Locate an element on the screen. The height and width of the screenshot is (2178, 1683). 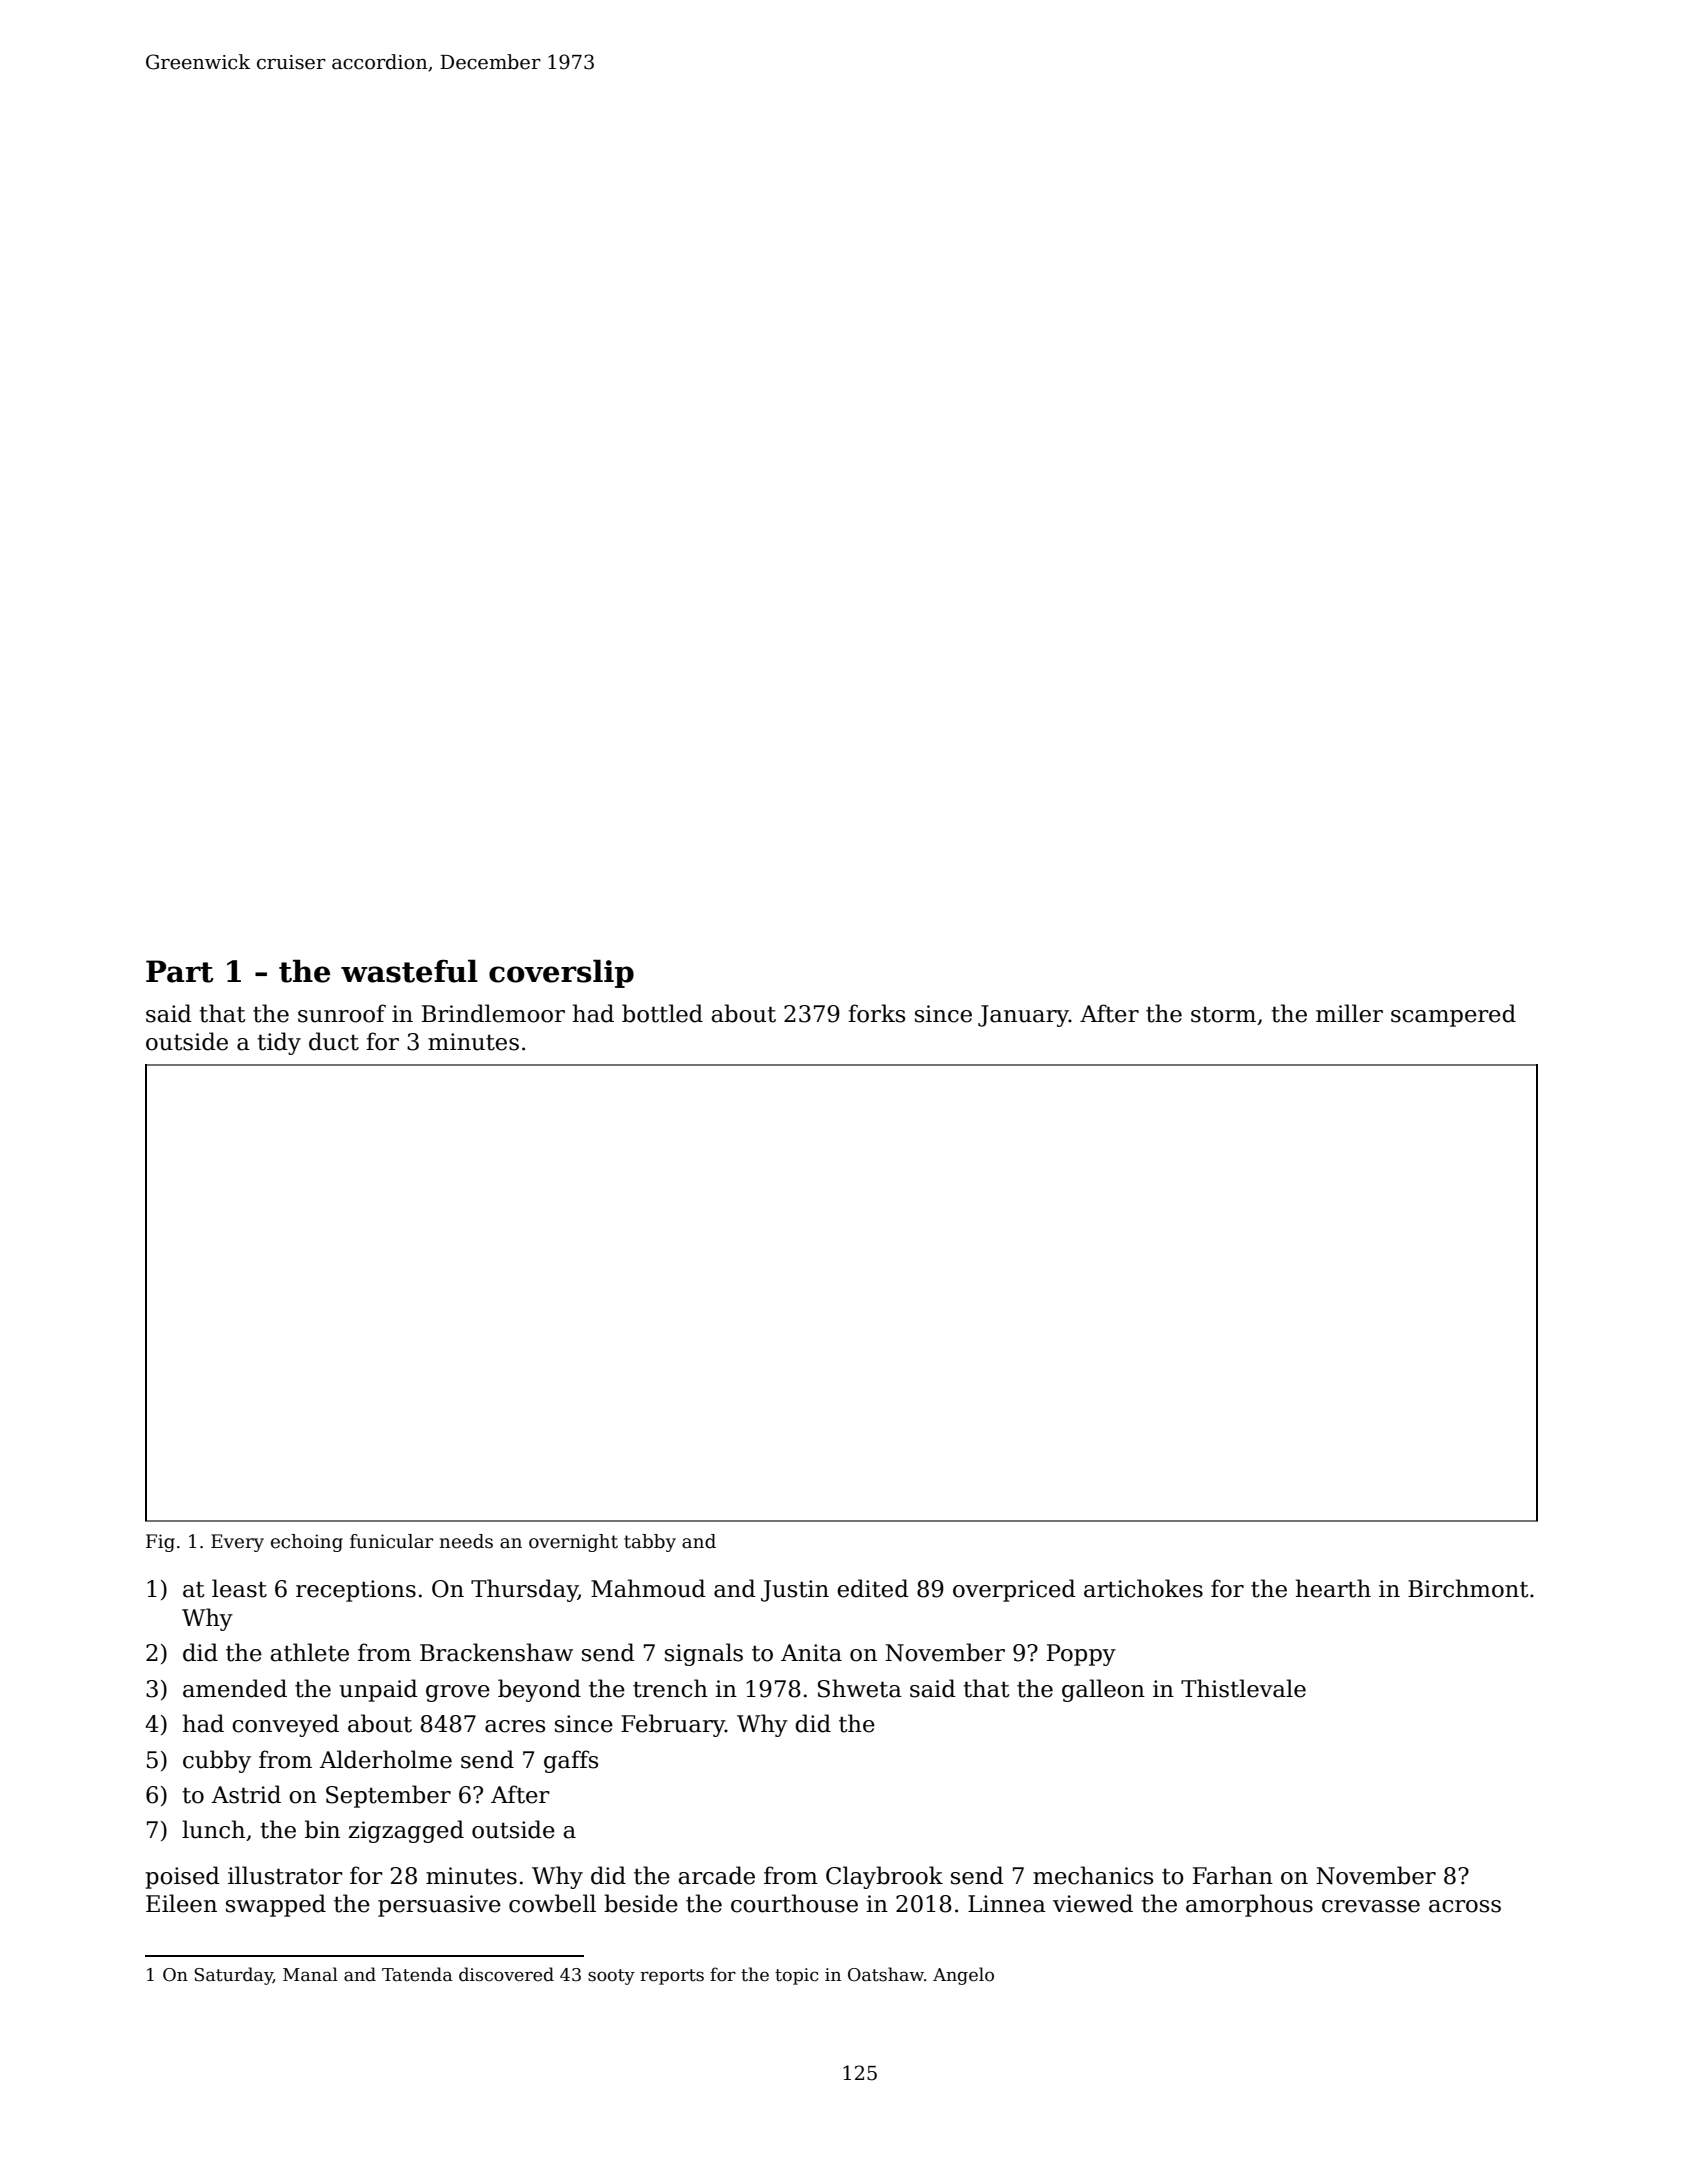
bottled is located at coordinates (662, 1013).
